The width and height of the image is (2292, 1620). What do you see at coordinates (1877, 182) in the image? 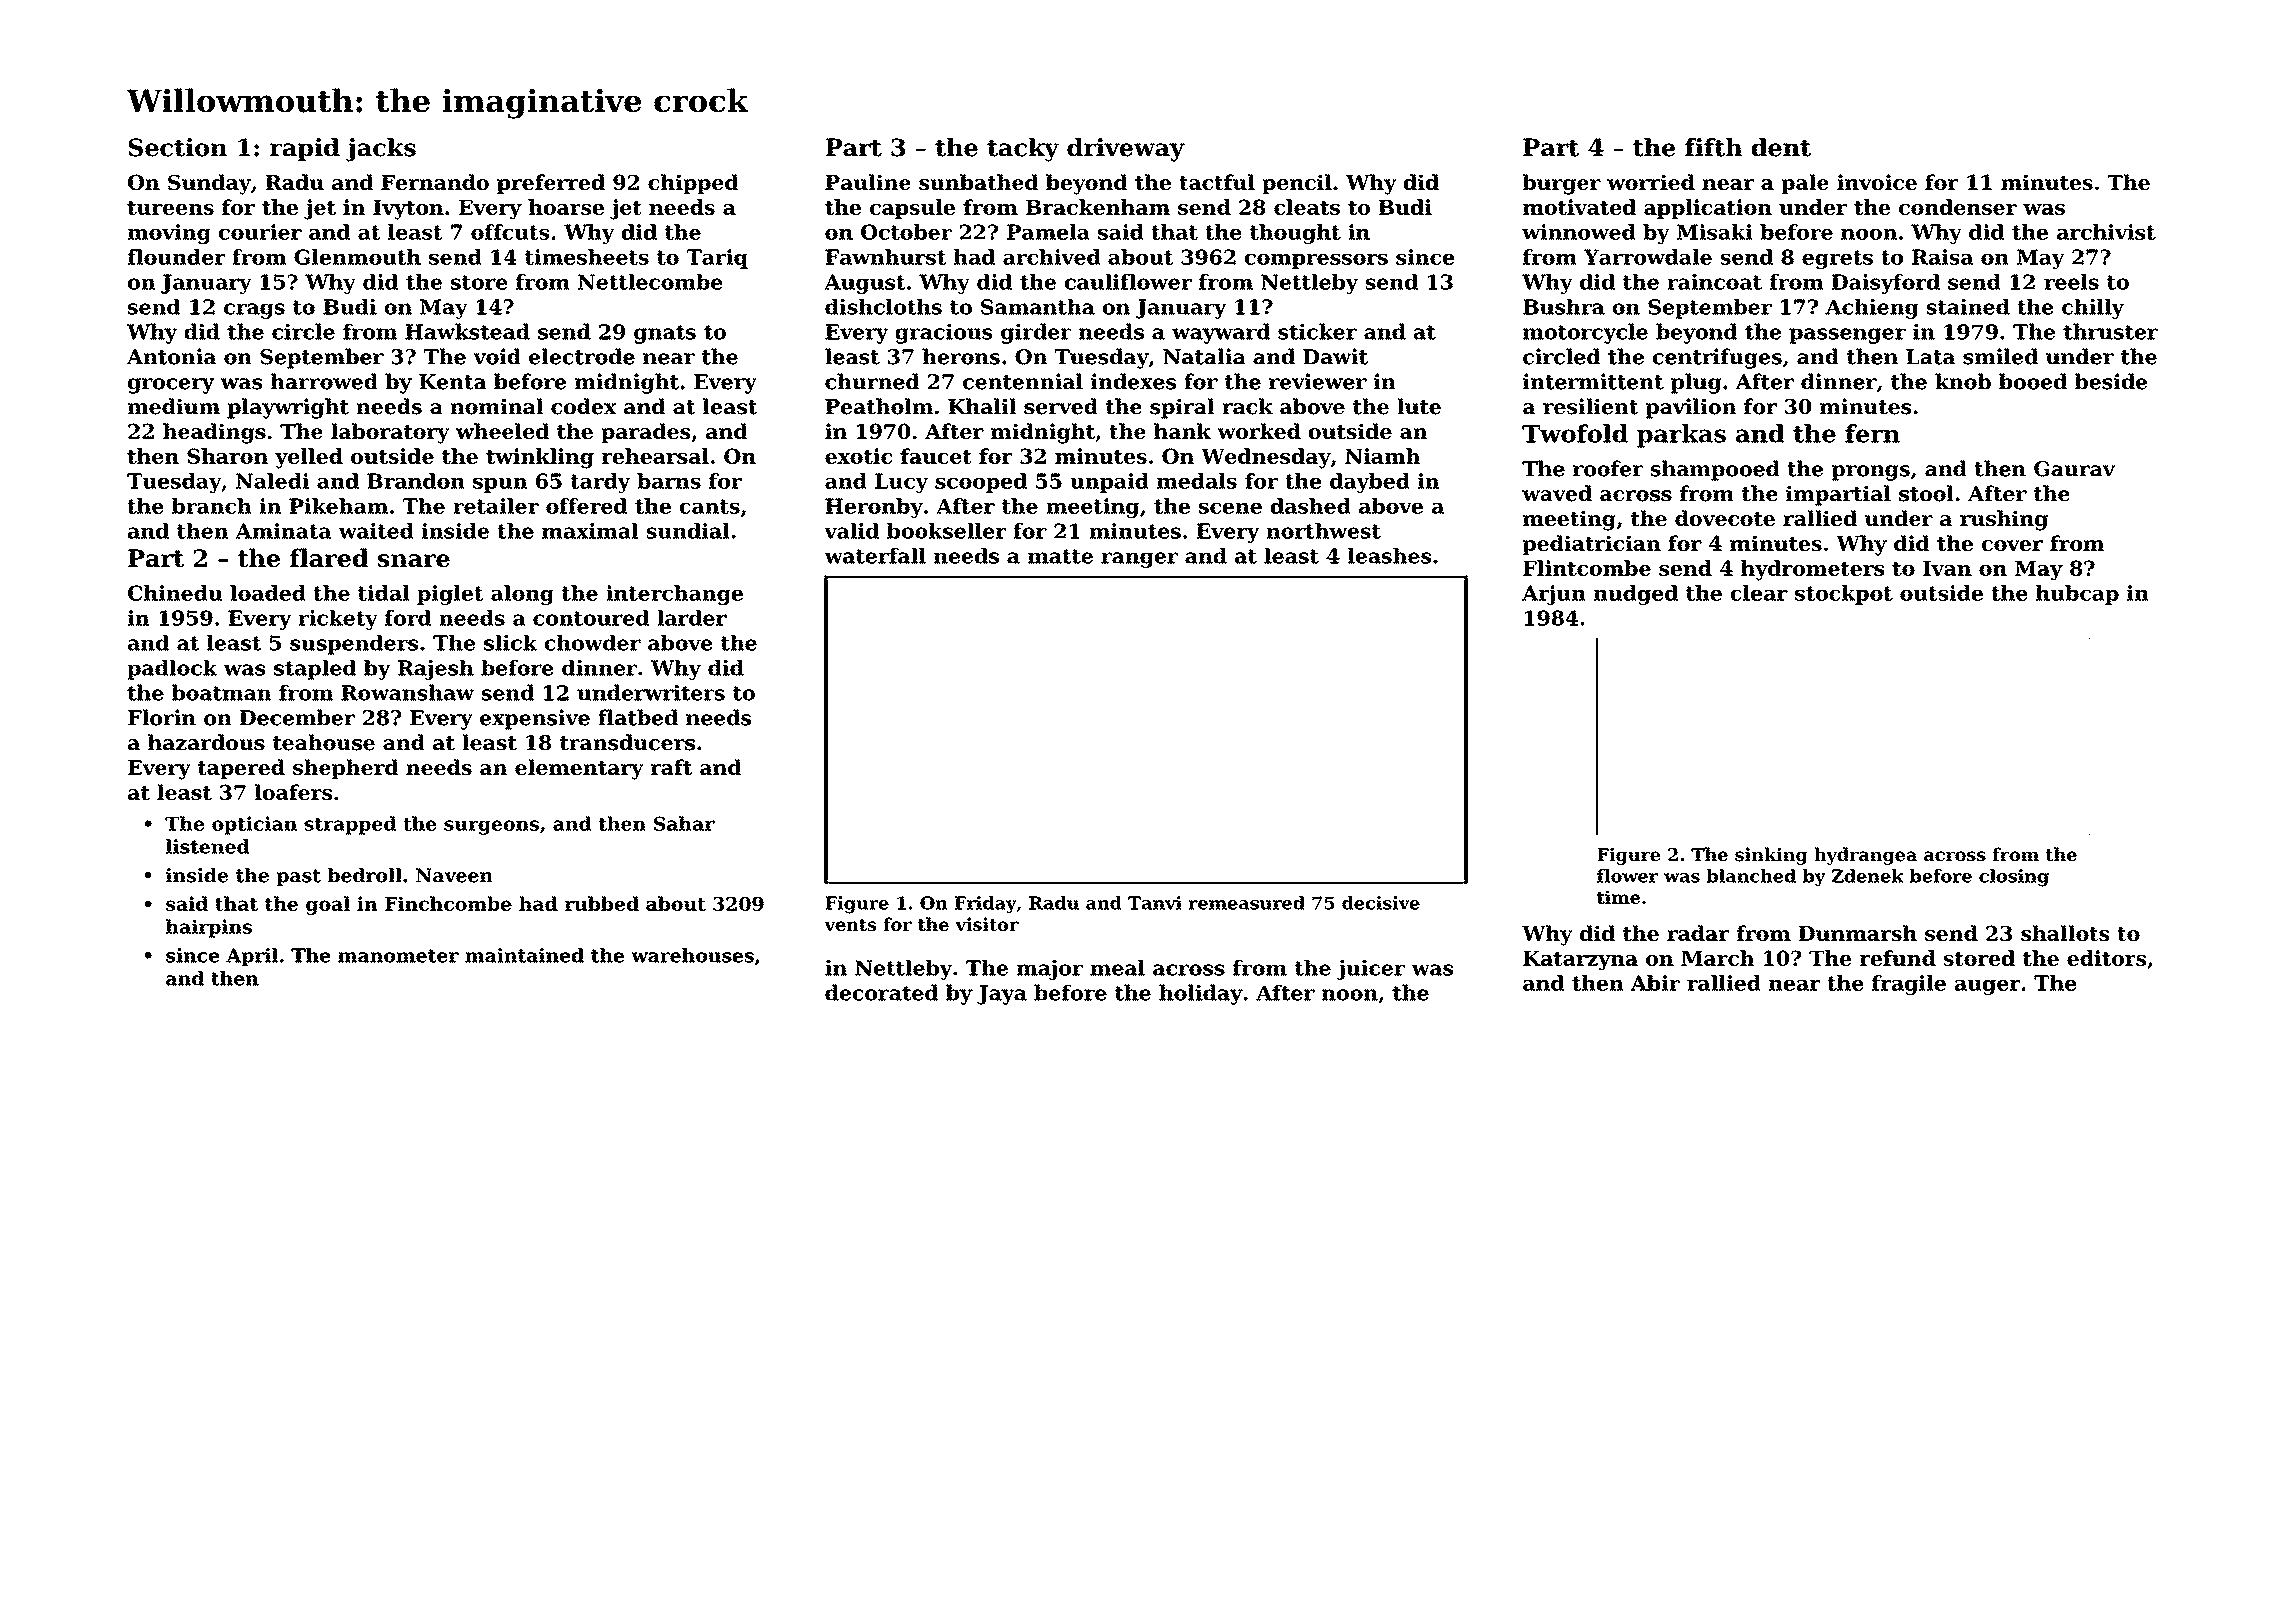
I see `invoice` at bounding box center [1877, 182].
